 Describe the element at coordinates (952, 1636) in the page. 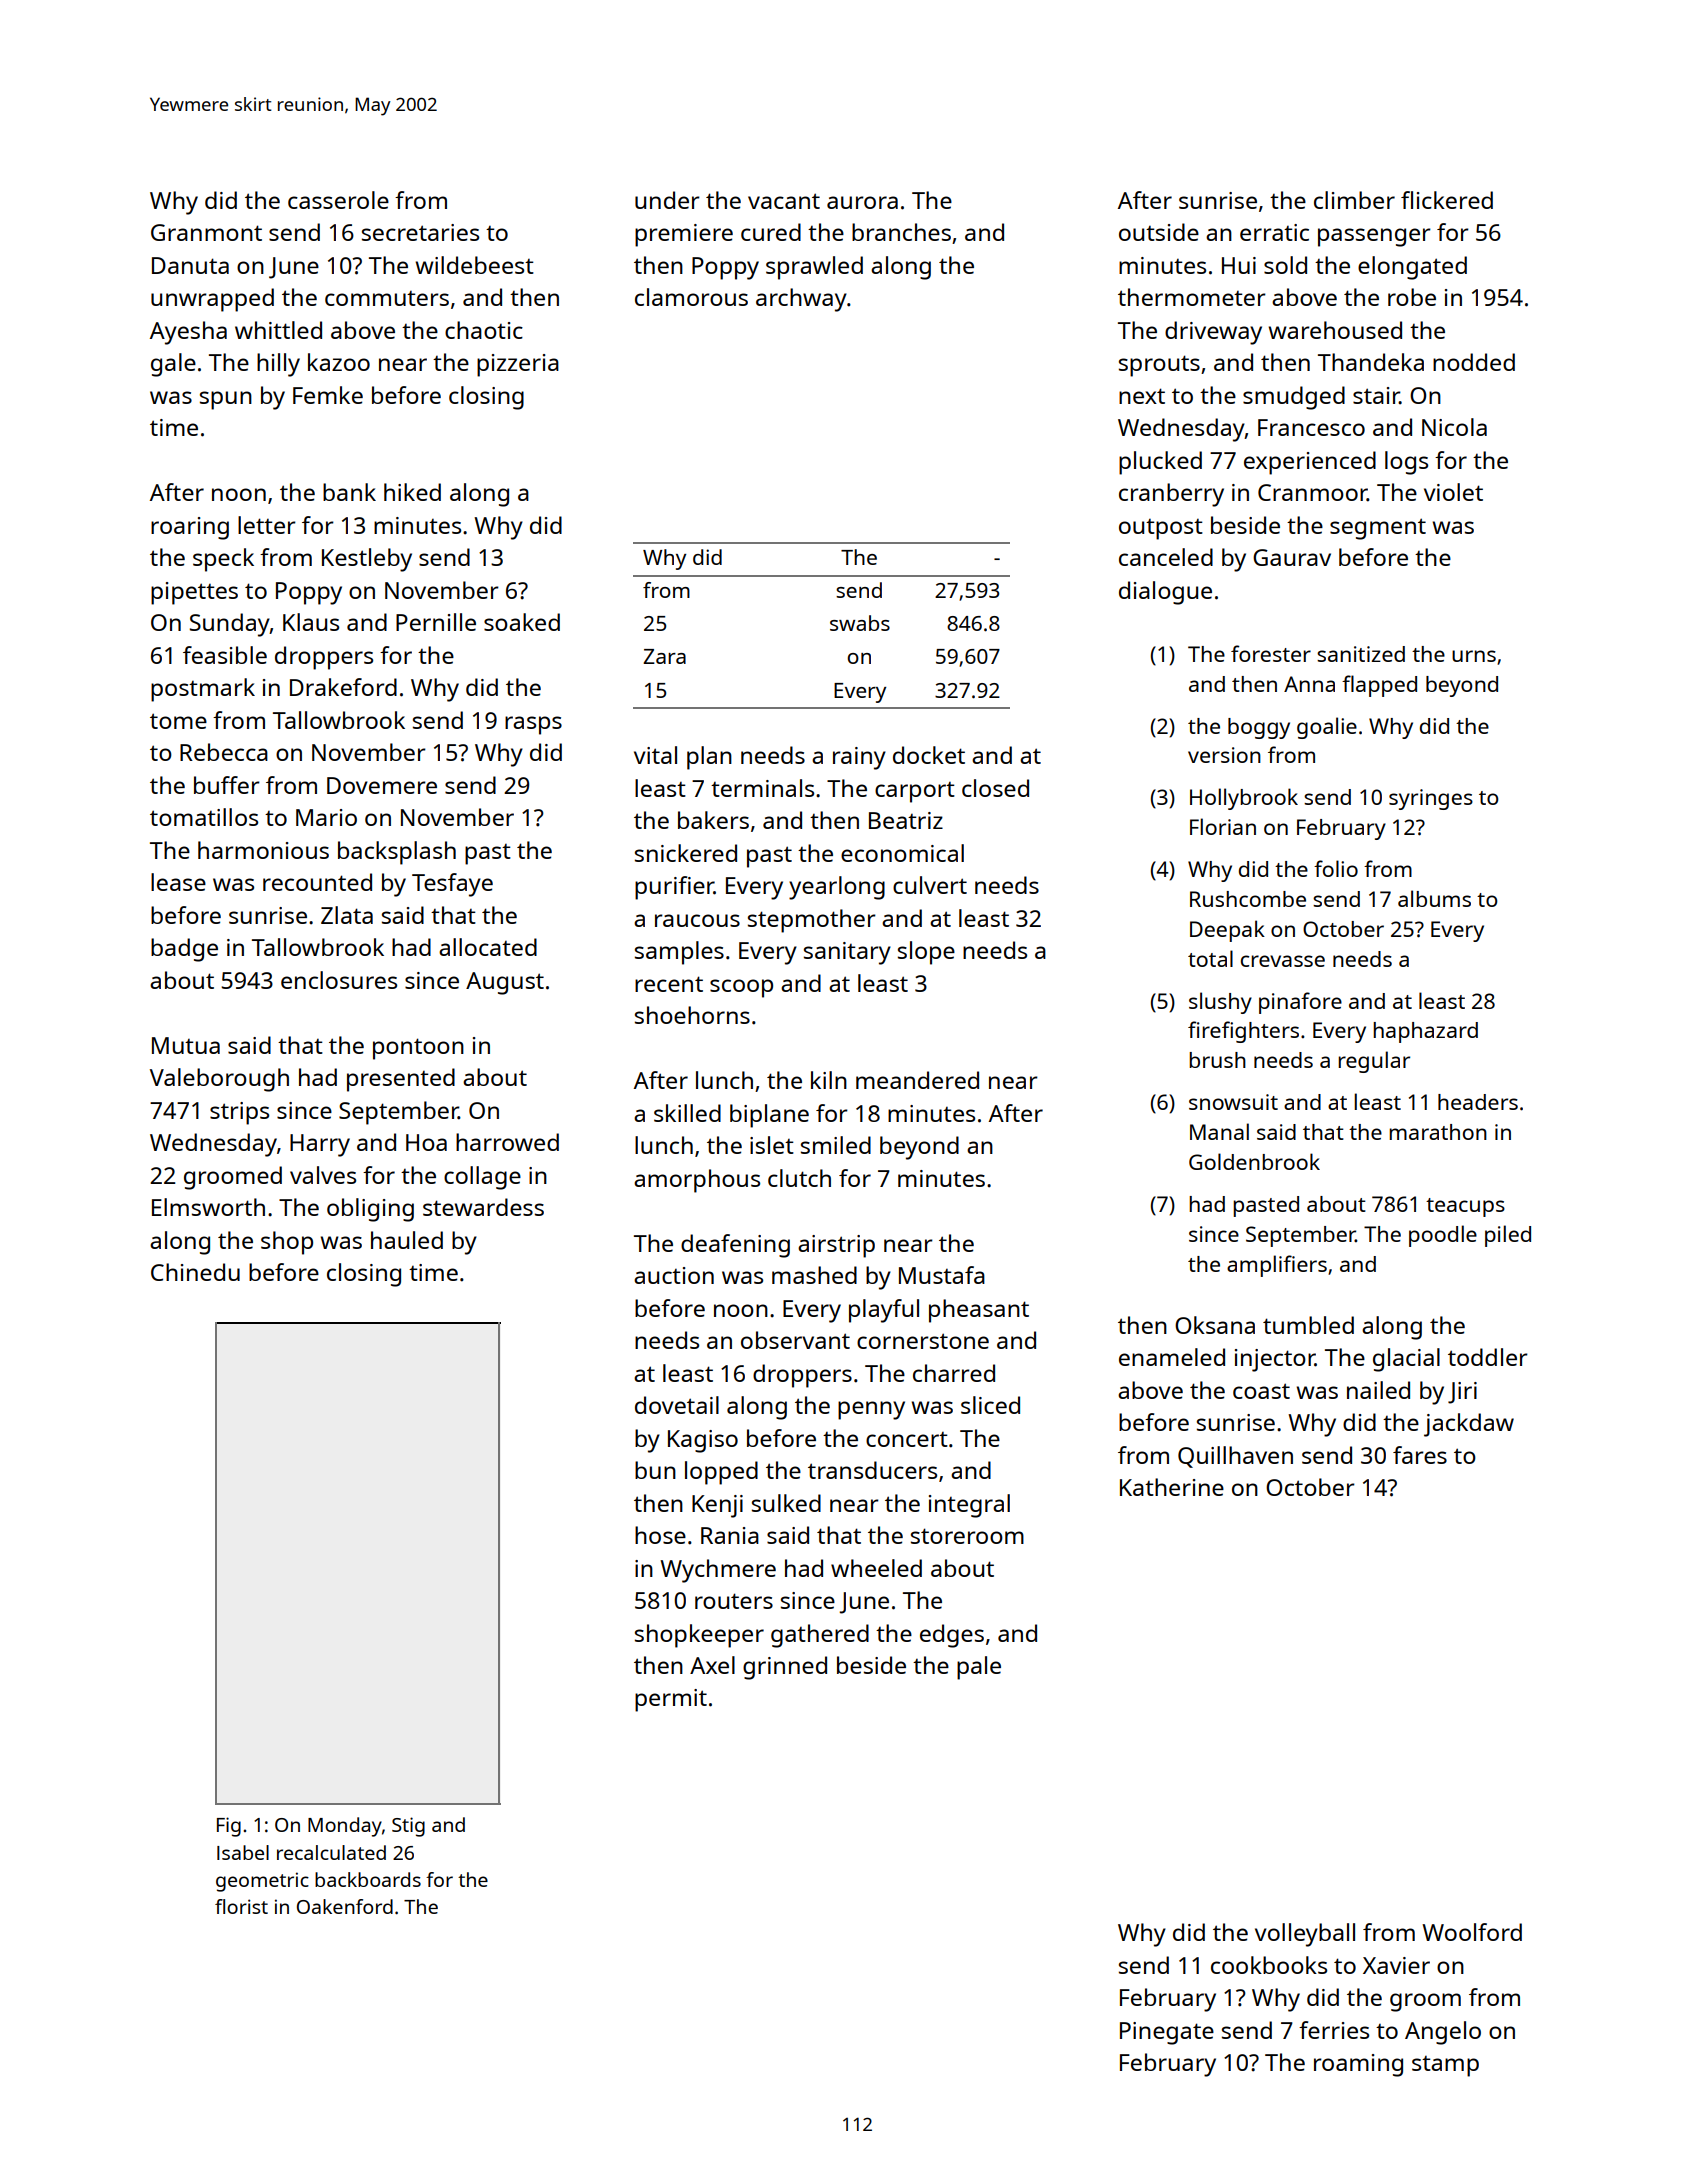

I see `edges` at that location.
